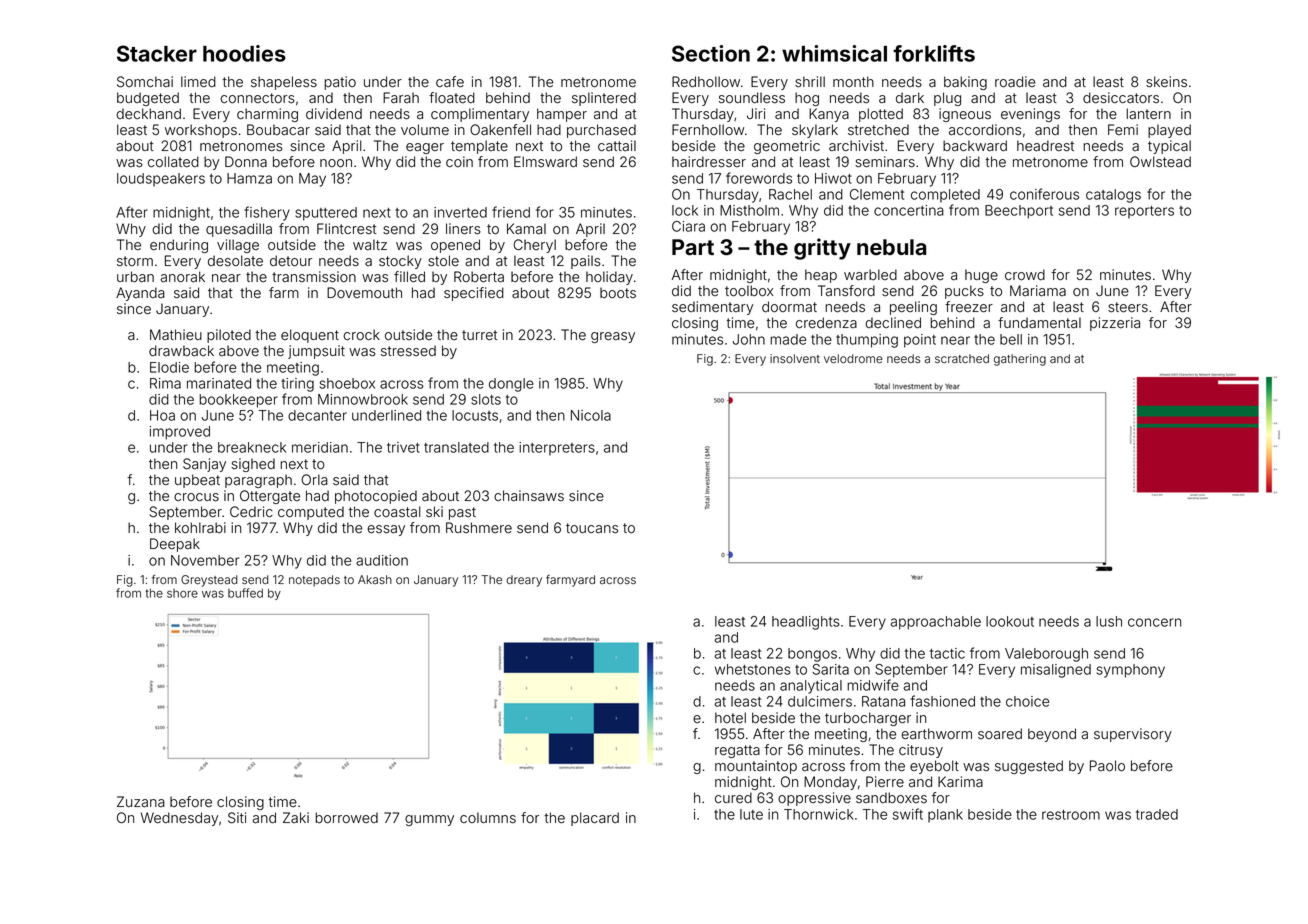  Describe the element at coordinates (1056, 671) in the page. I see `misaligned` at that location.
